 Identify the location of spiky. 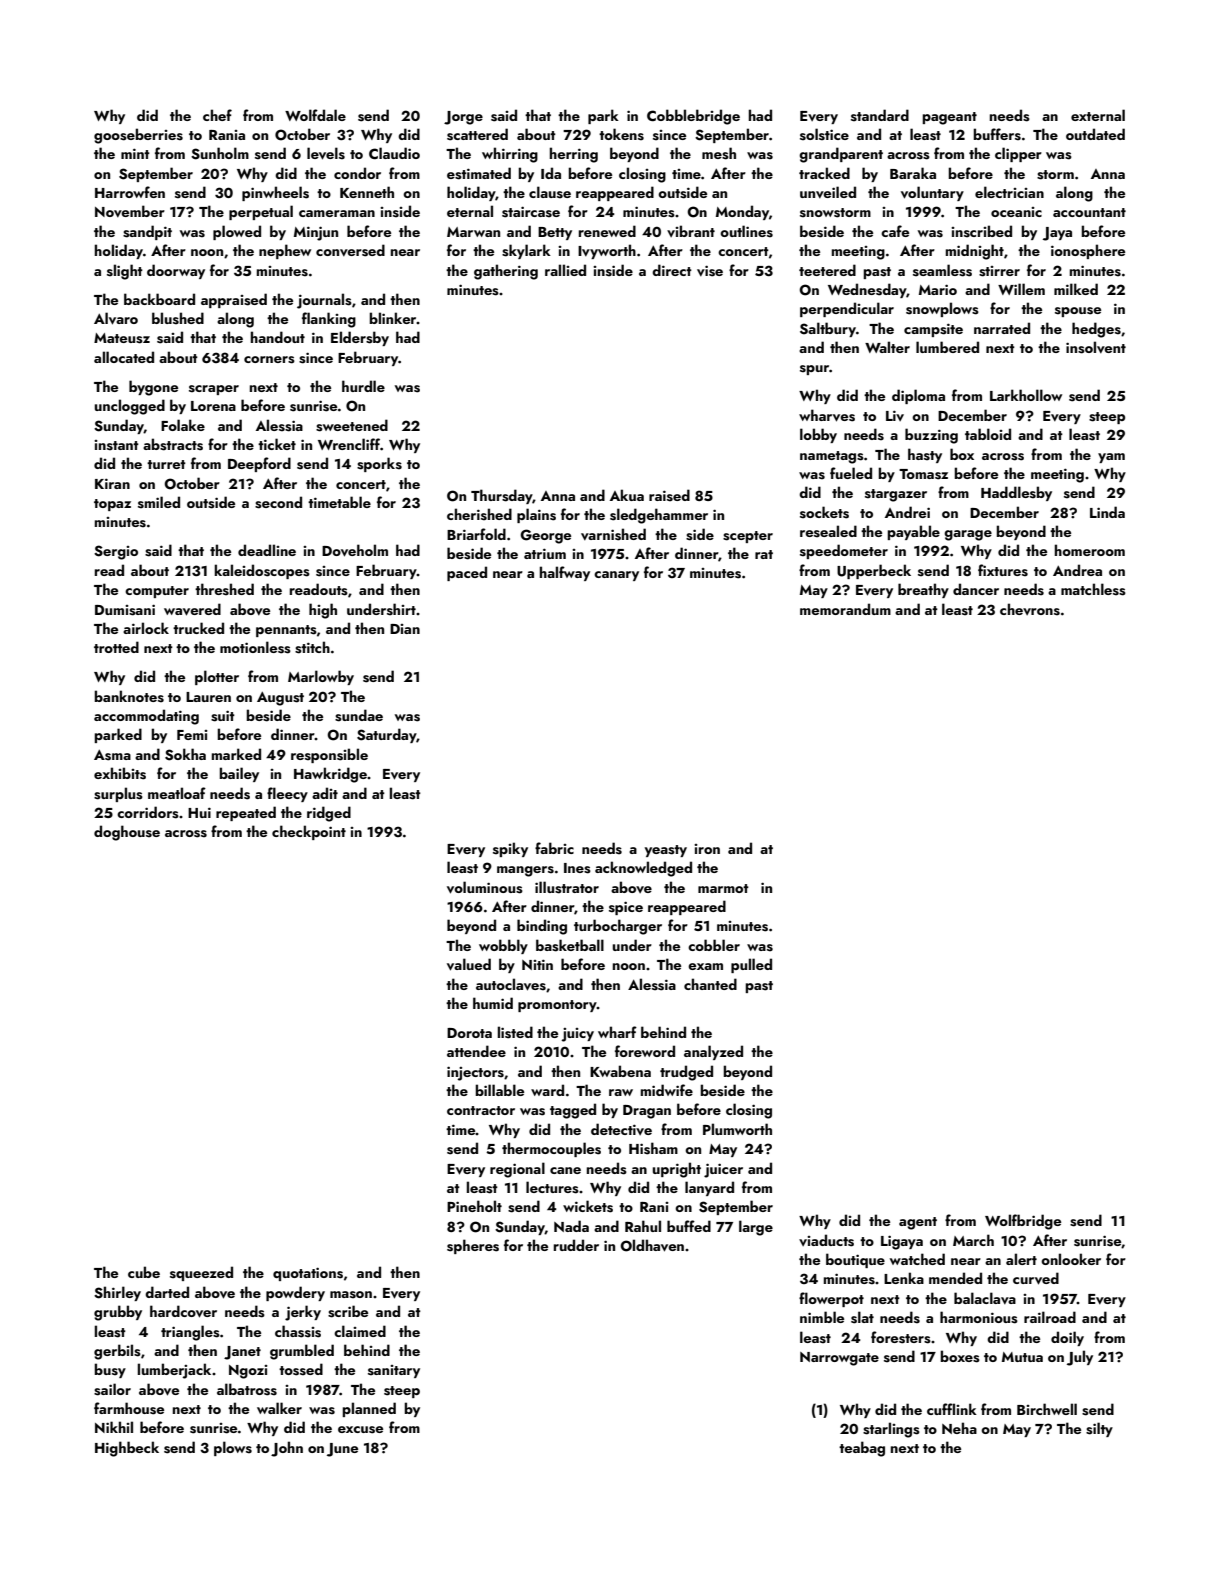
(510, 849).
